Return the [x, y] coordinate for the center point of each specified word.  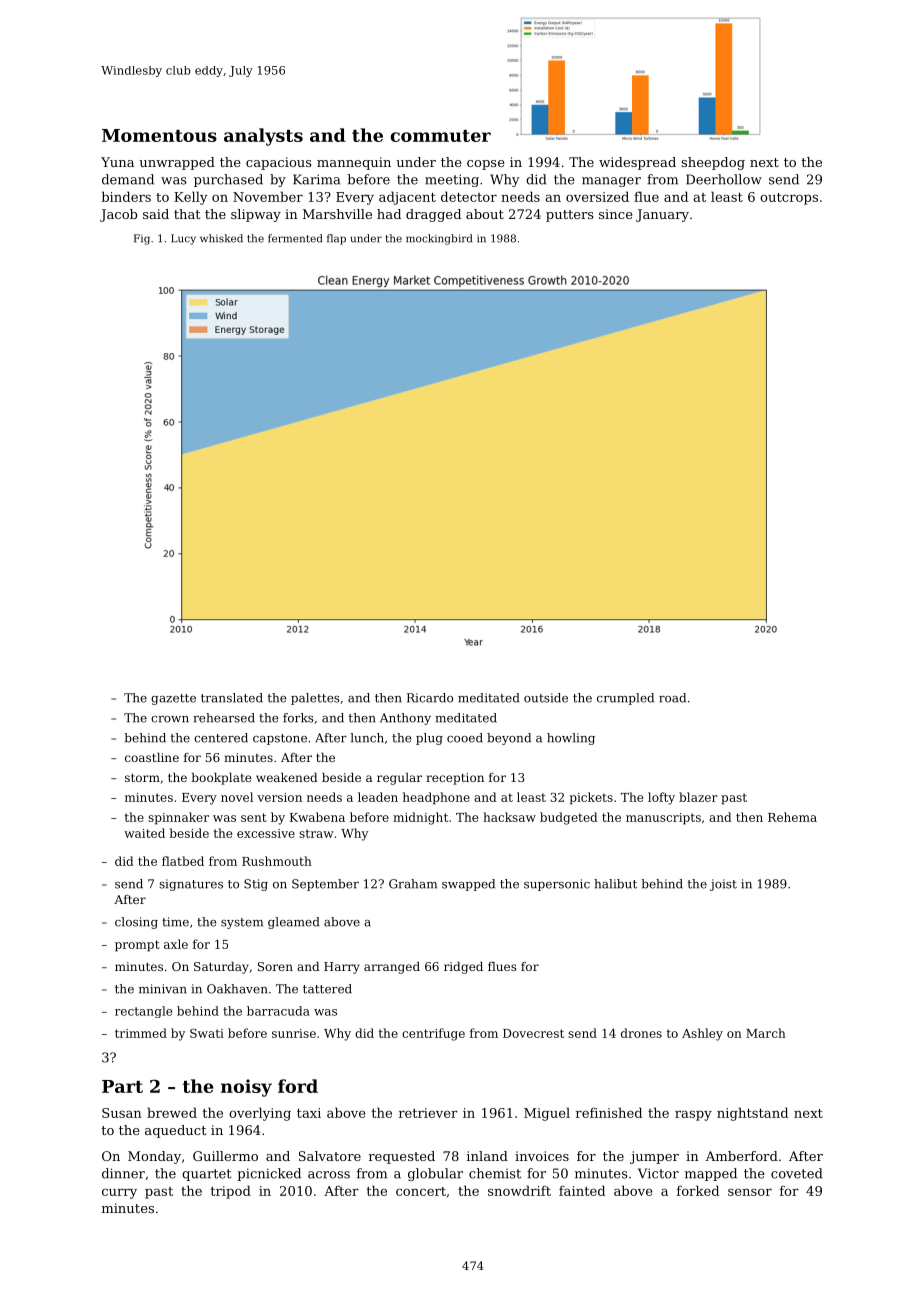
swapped [468, 885]
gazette [173, 699]
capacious [279, 163]
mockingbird [439, 239]
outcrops [789, 199]
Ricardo [430, 698]
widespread [637, 163]
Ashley [702, 1034]
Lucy [183, 239]
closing [136, 923]
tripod [231, 1192]
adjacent [407, 198]
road [672, 698]
